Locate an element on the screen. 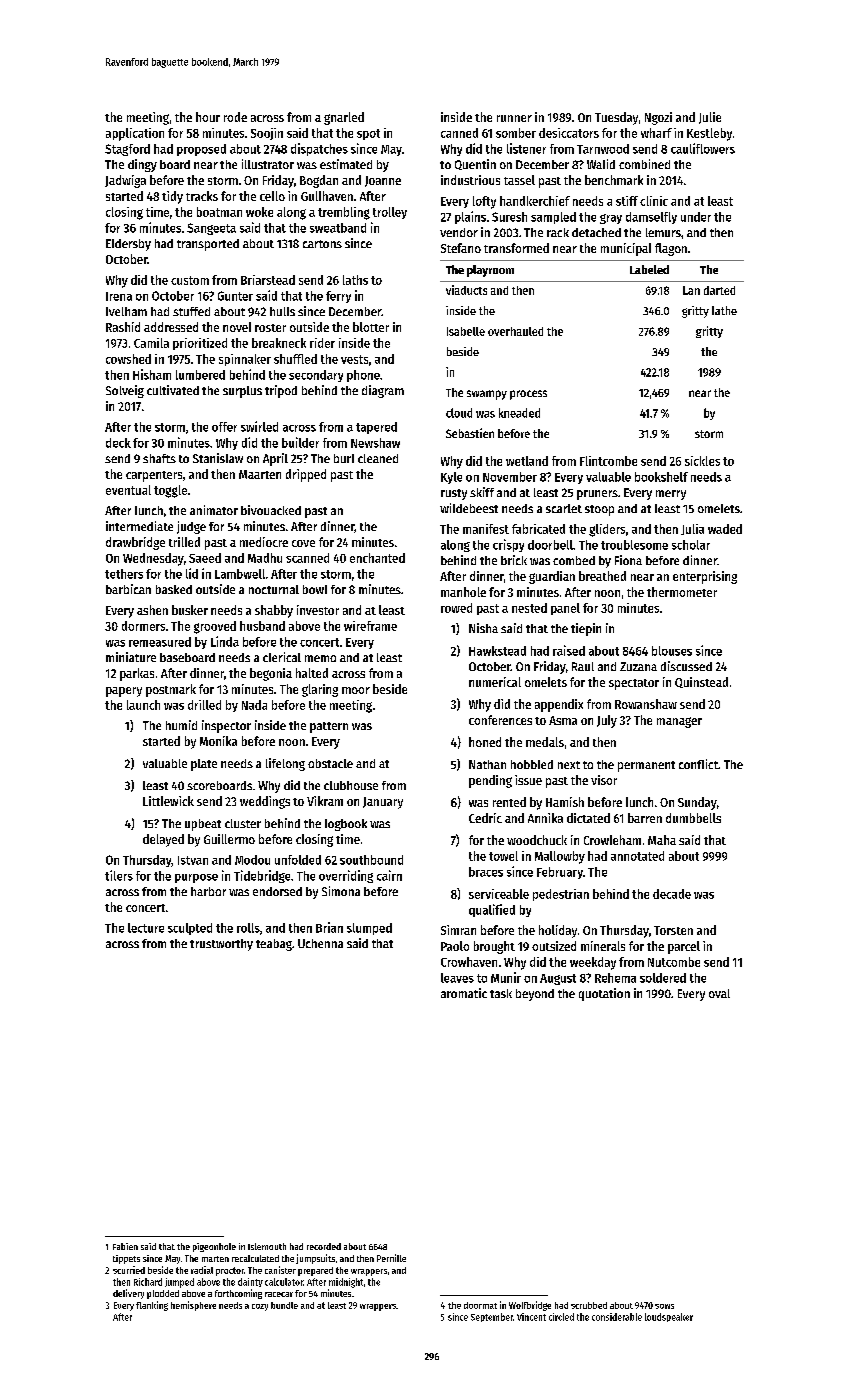 Image resolution: width=849 pixels, height=1400 pixels. Julie is located at coordinates (710, 118).
